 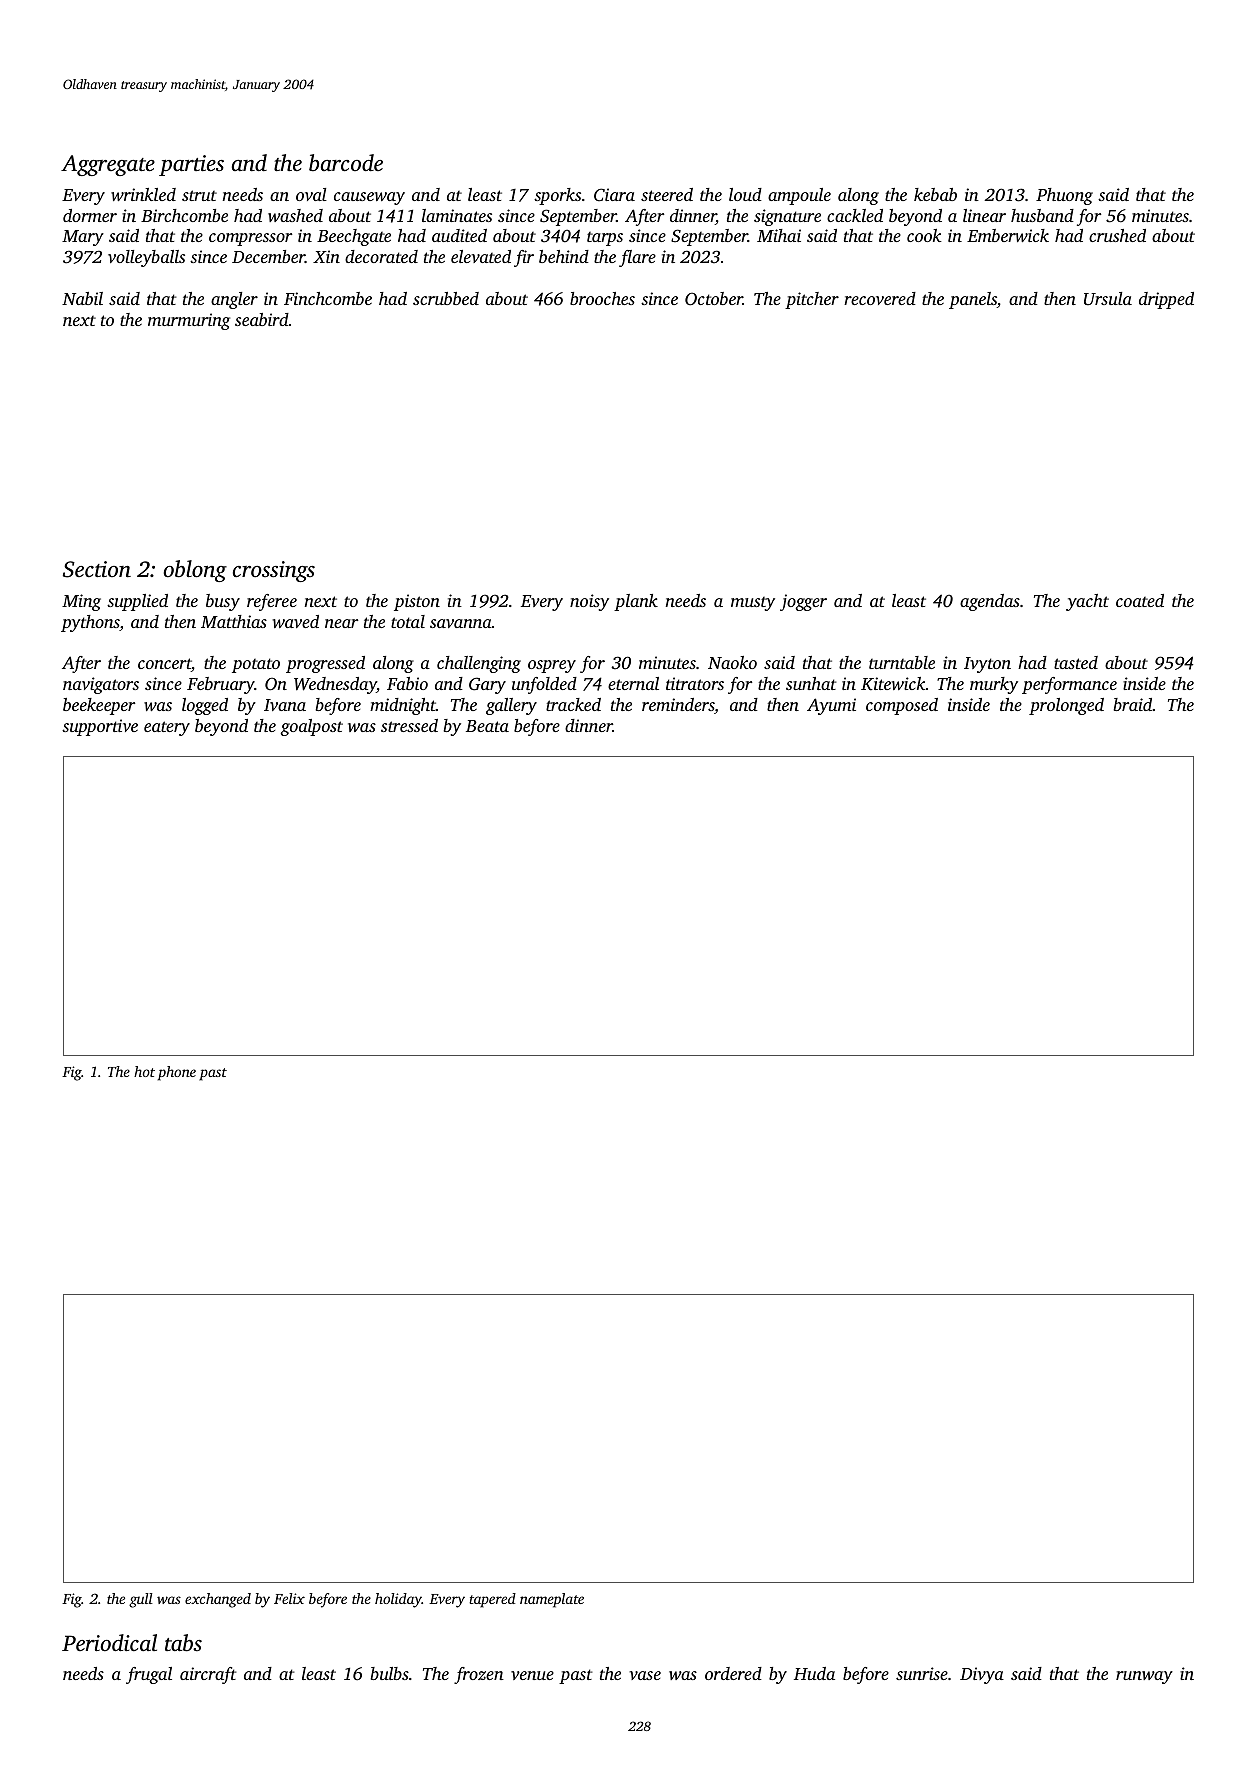 What do you see at coordinates (982, 1675) in the screenshot?
I see `Divya` at bounding box center [982, 1675].
